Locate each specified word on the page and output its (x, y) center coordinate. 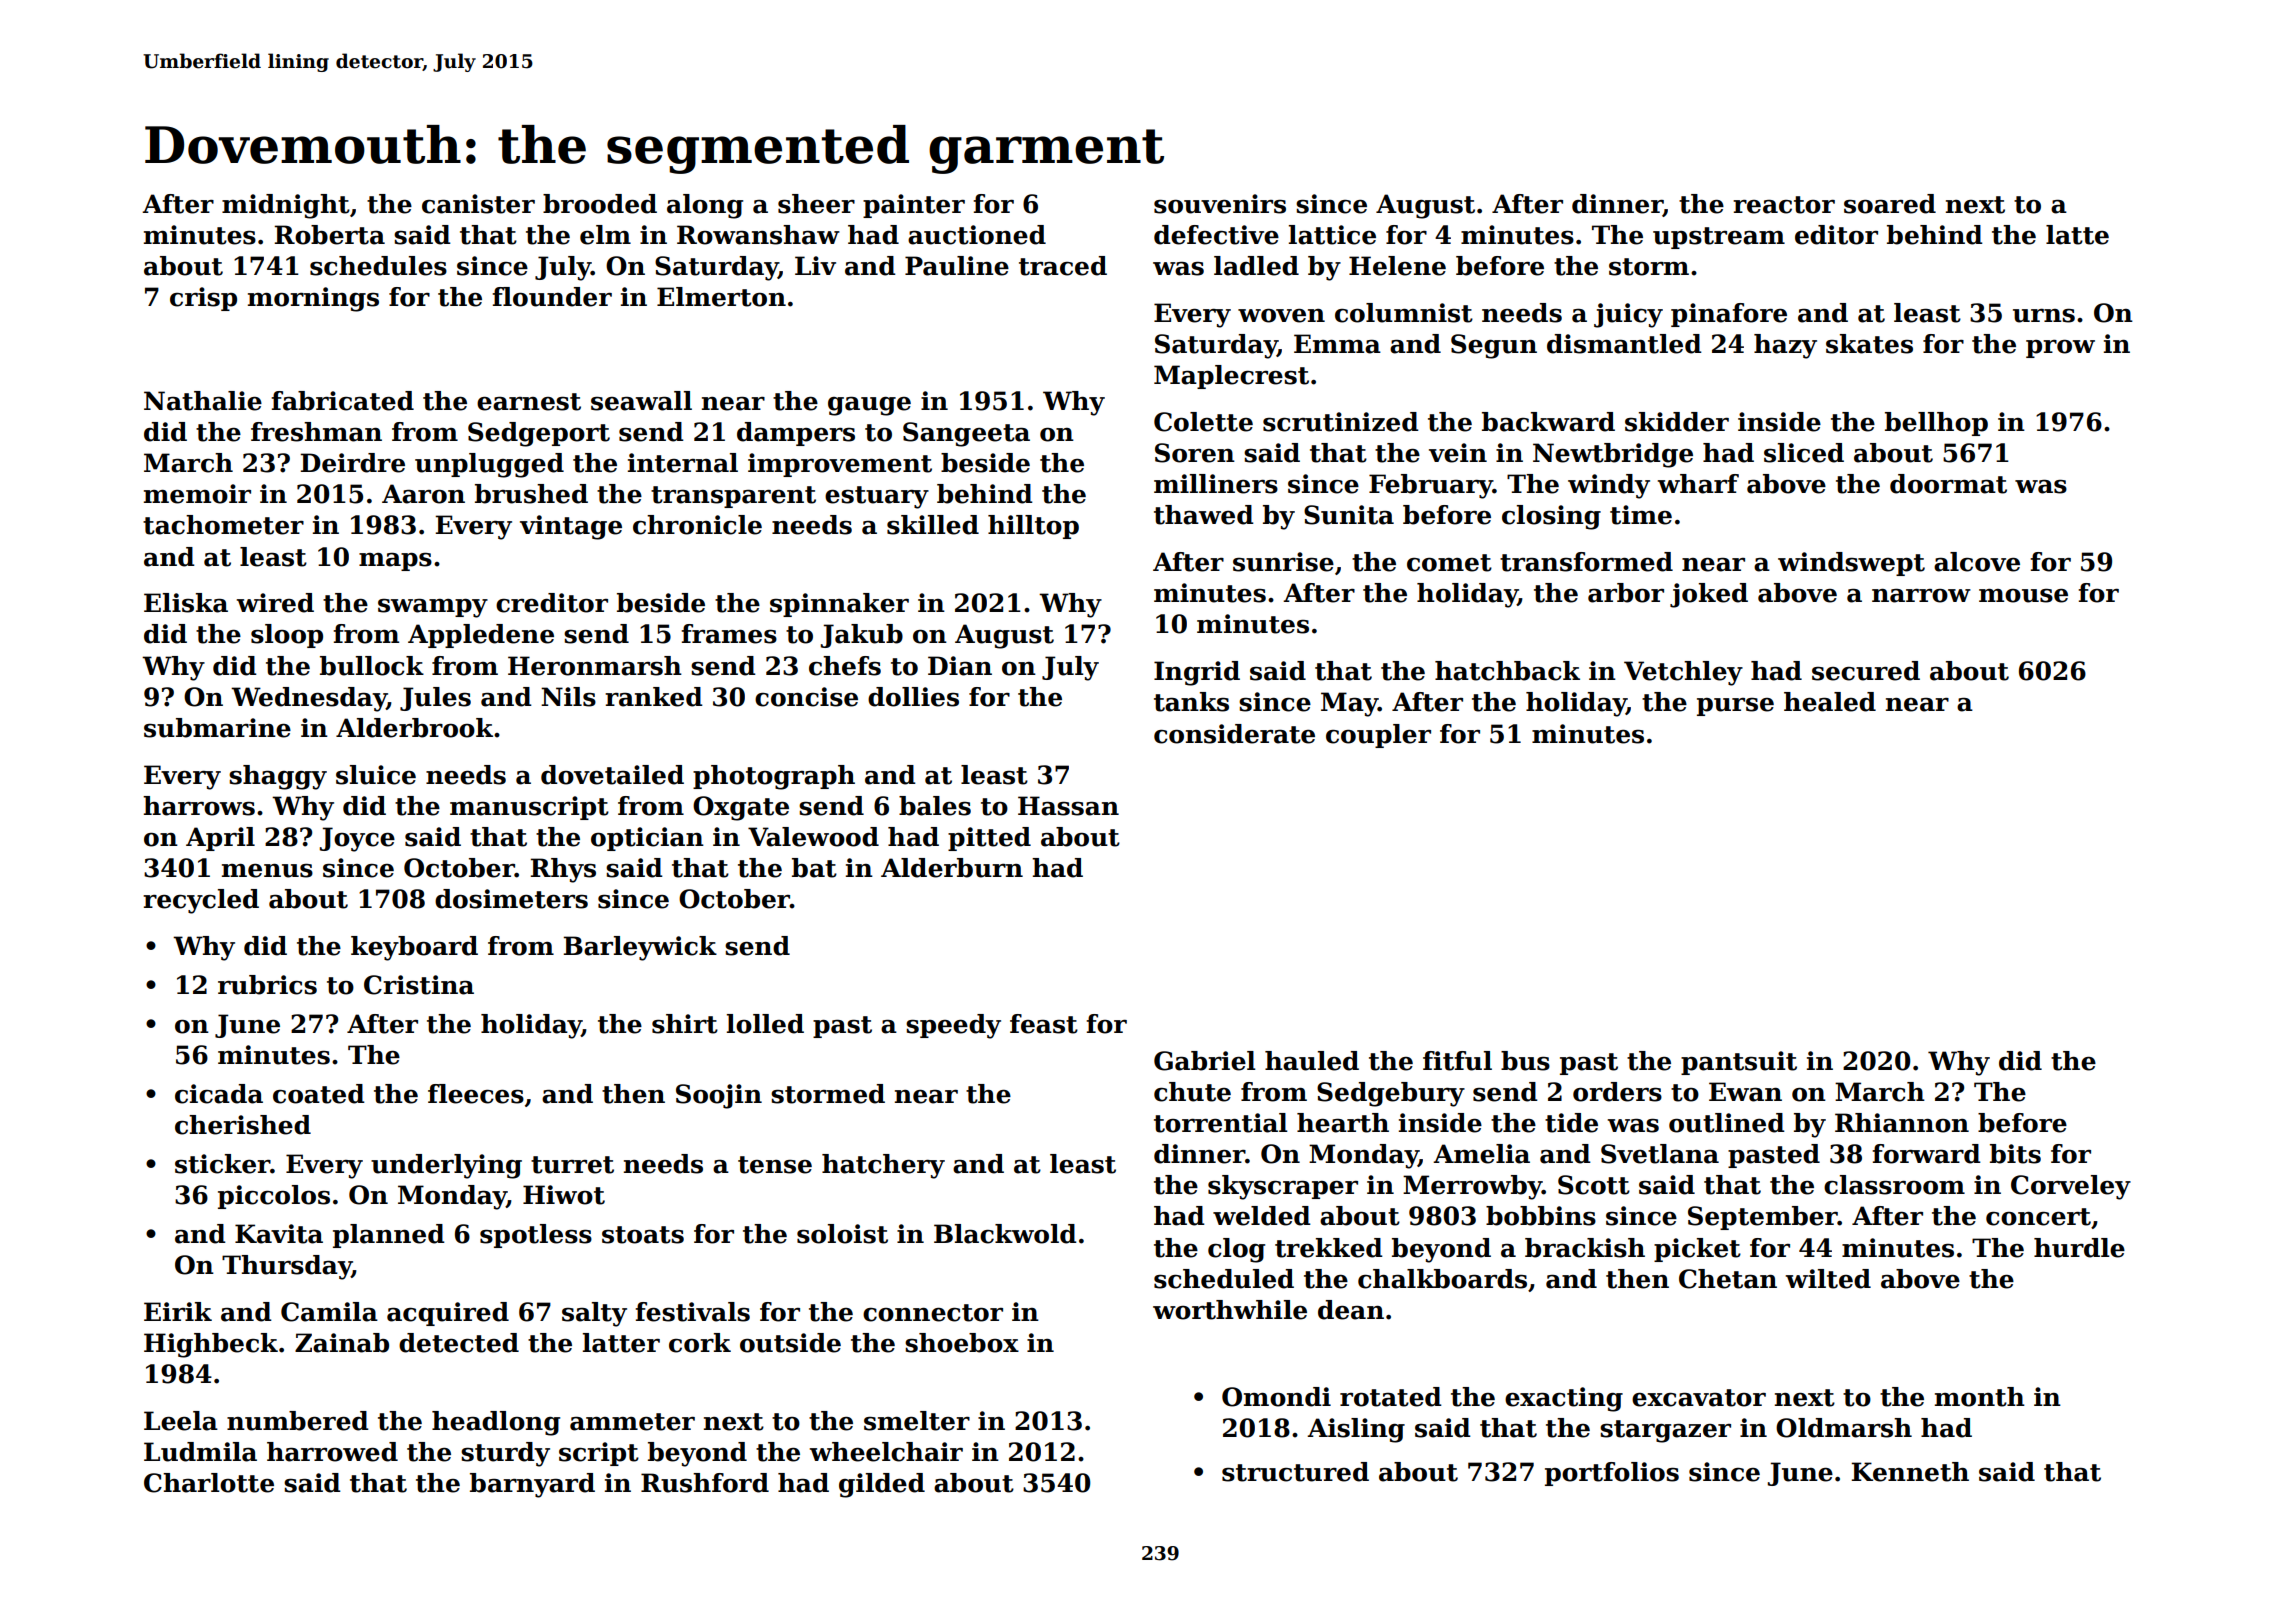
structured (1295, 1472)
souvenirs (1220, 204)
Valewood (813, 837)
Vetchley (1683, 673)
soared (1890, 204)
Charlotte (209, 1483)
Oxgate (741, 808)
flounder (552, 297)
